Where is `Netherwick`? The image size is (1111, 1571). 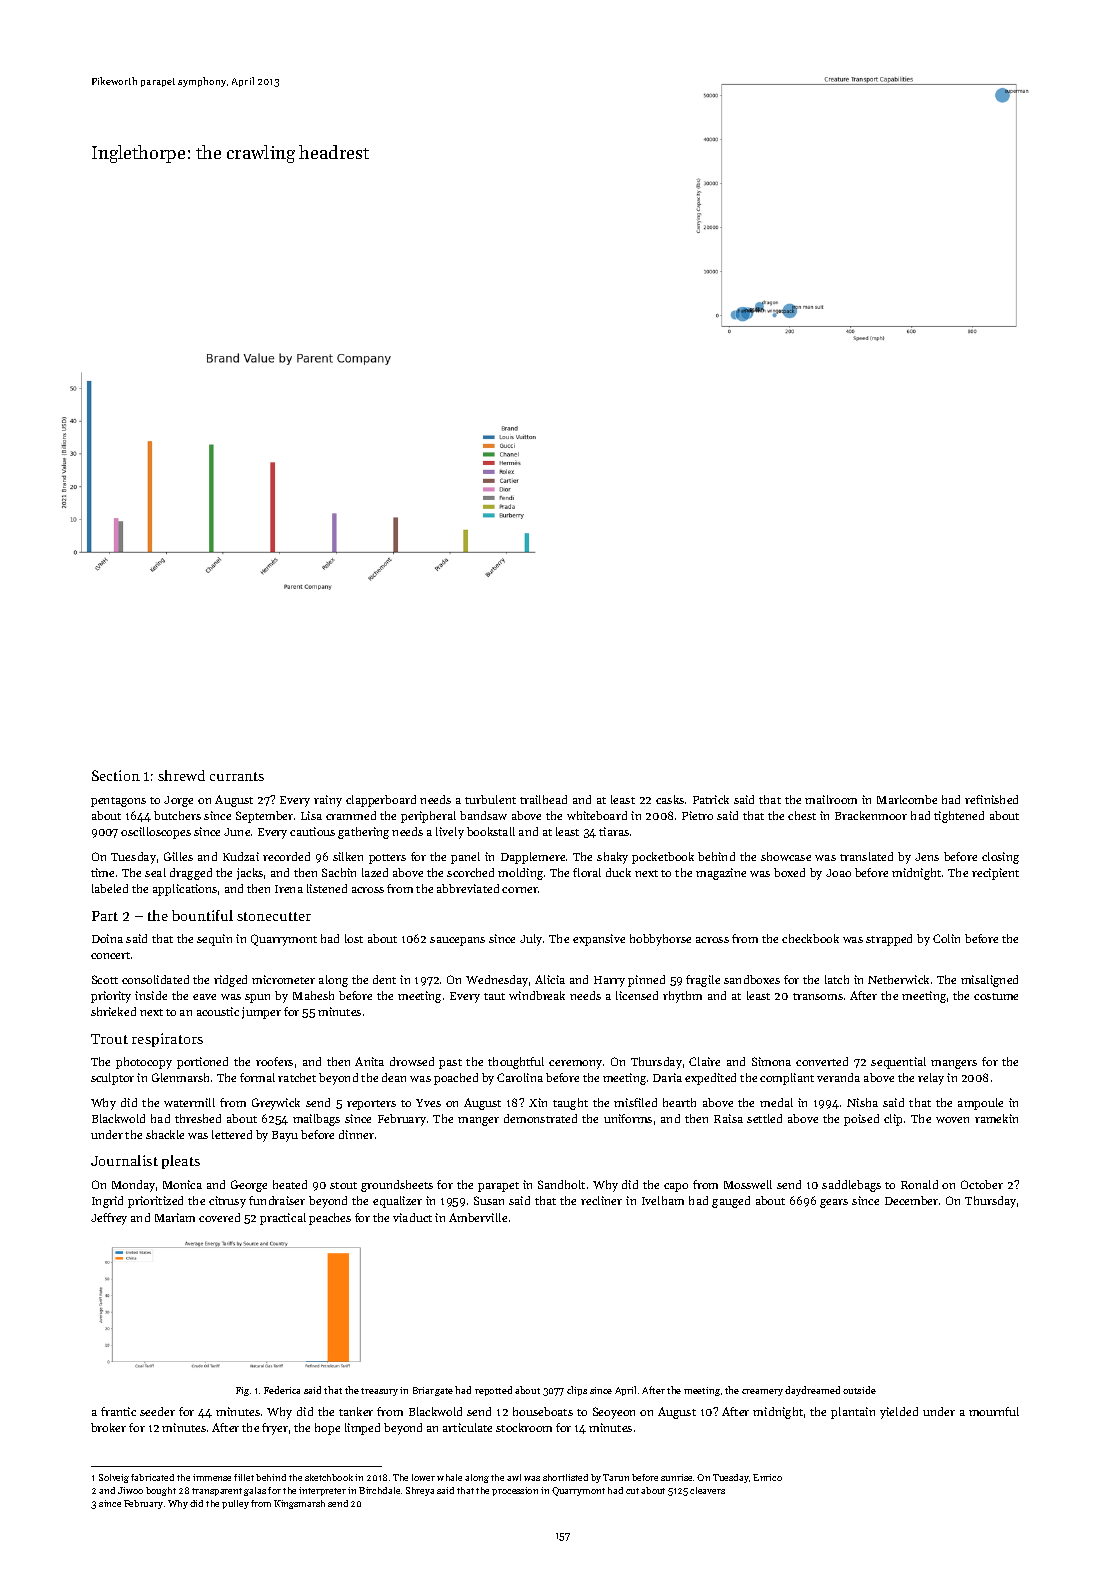
Netherwick is located at coordinates (898, 979).
